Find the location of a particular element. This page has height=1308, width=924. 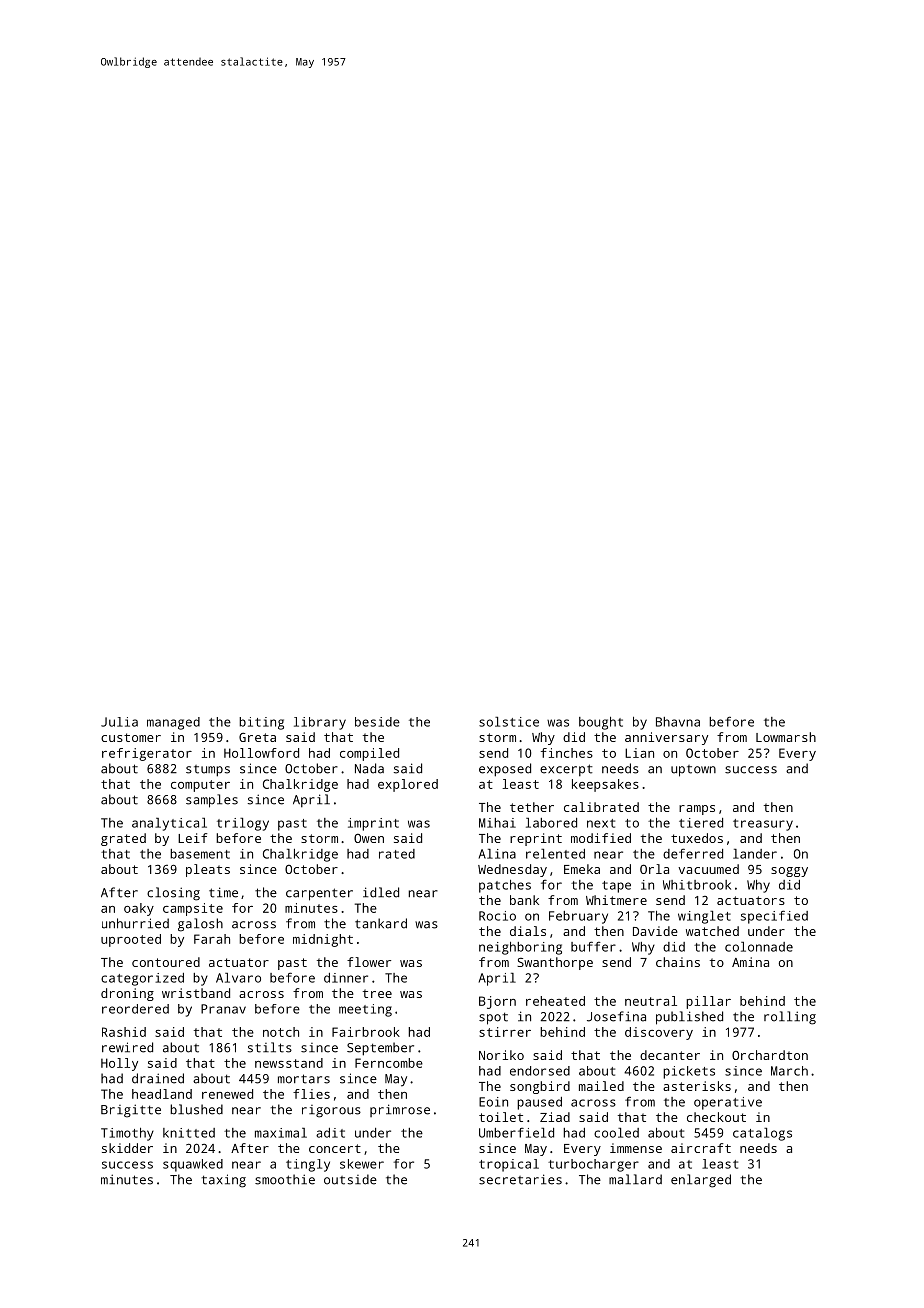

Bhavna is located at coordinates (678, 722).
